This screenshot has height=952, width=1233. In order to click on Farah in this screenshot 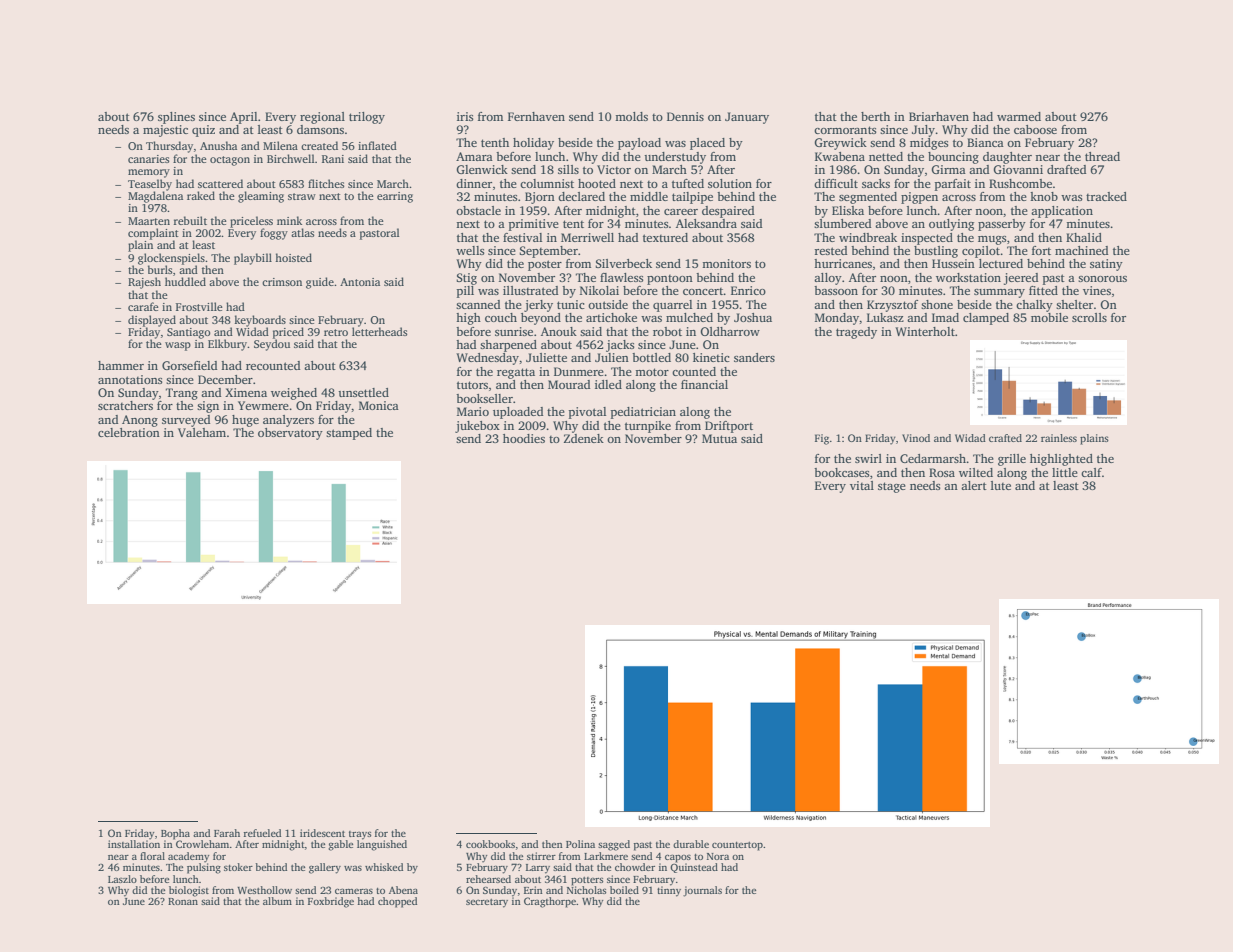, I will do `click(227, 833)`.
